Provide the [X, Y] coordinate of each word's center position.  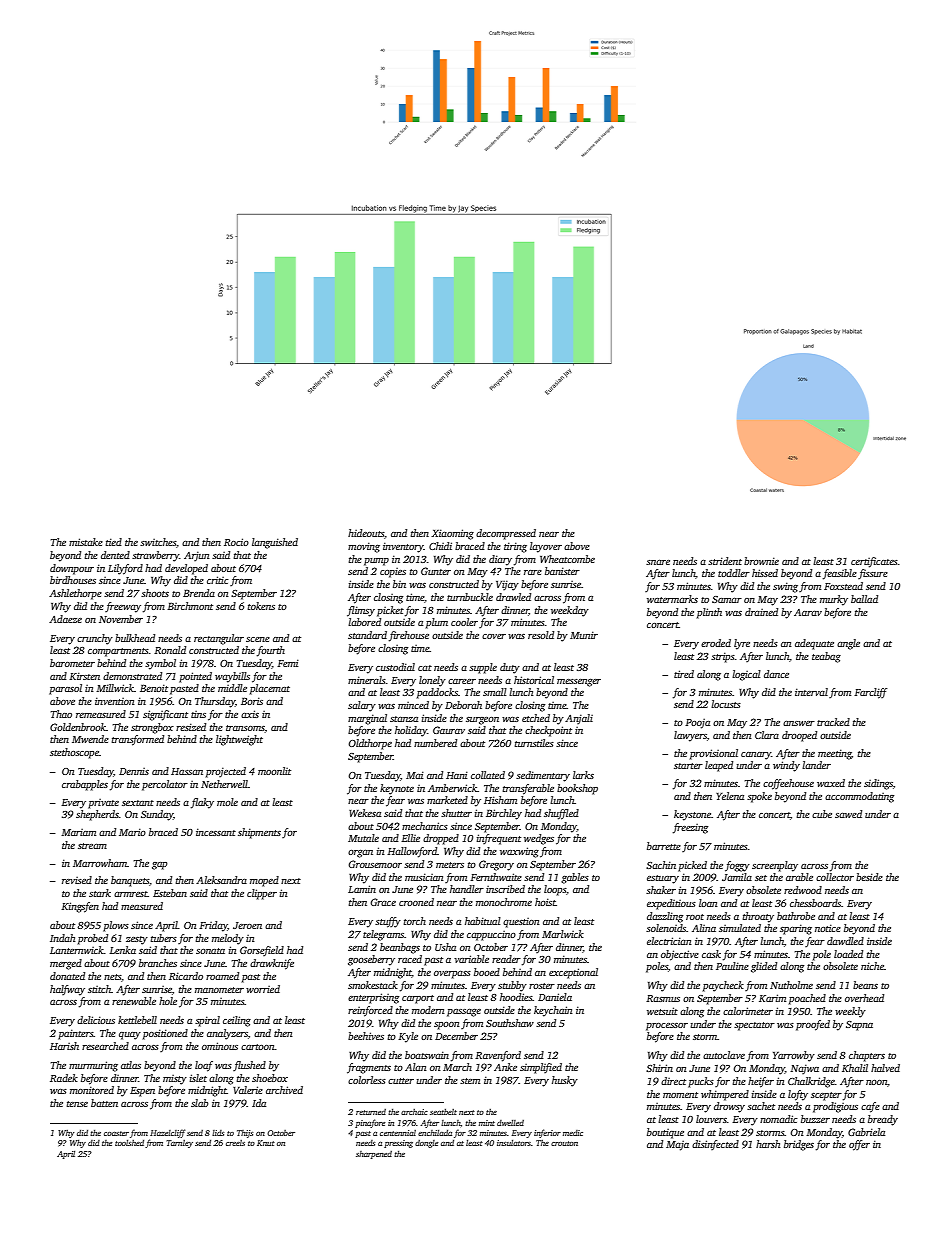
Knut [266, 1143]
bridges [799, 1145]
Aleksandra [221, 880]
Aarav [808, 612]
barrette [664, 846]
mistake [86, 542]
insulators [514, 1143]
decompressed [506, 534]
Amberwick [452, 788]
